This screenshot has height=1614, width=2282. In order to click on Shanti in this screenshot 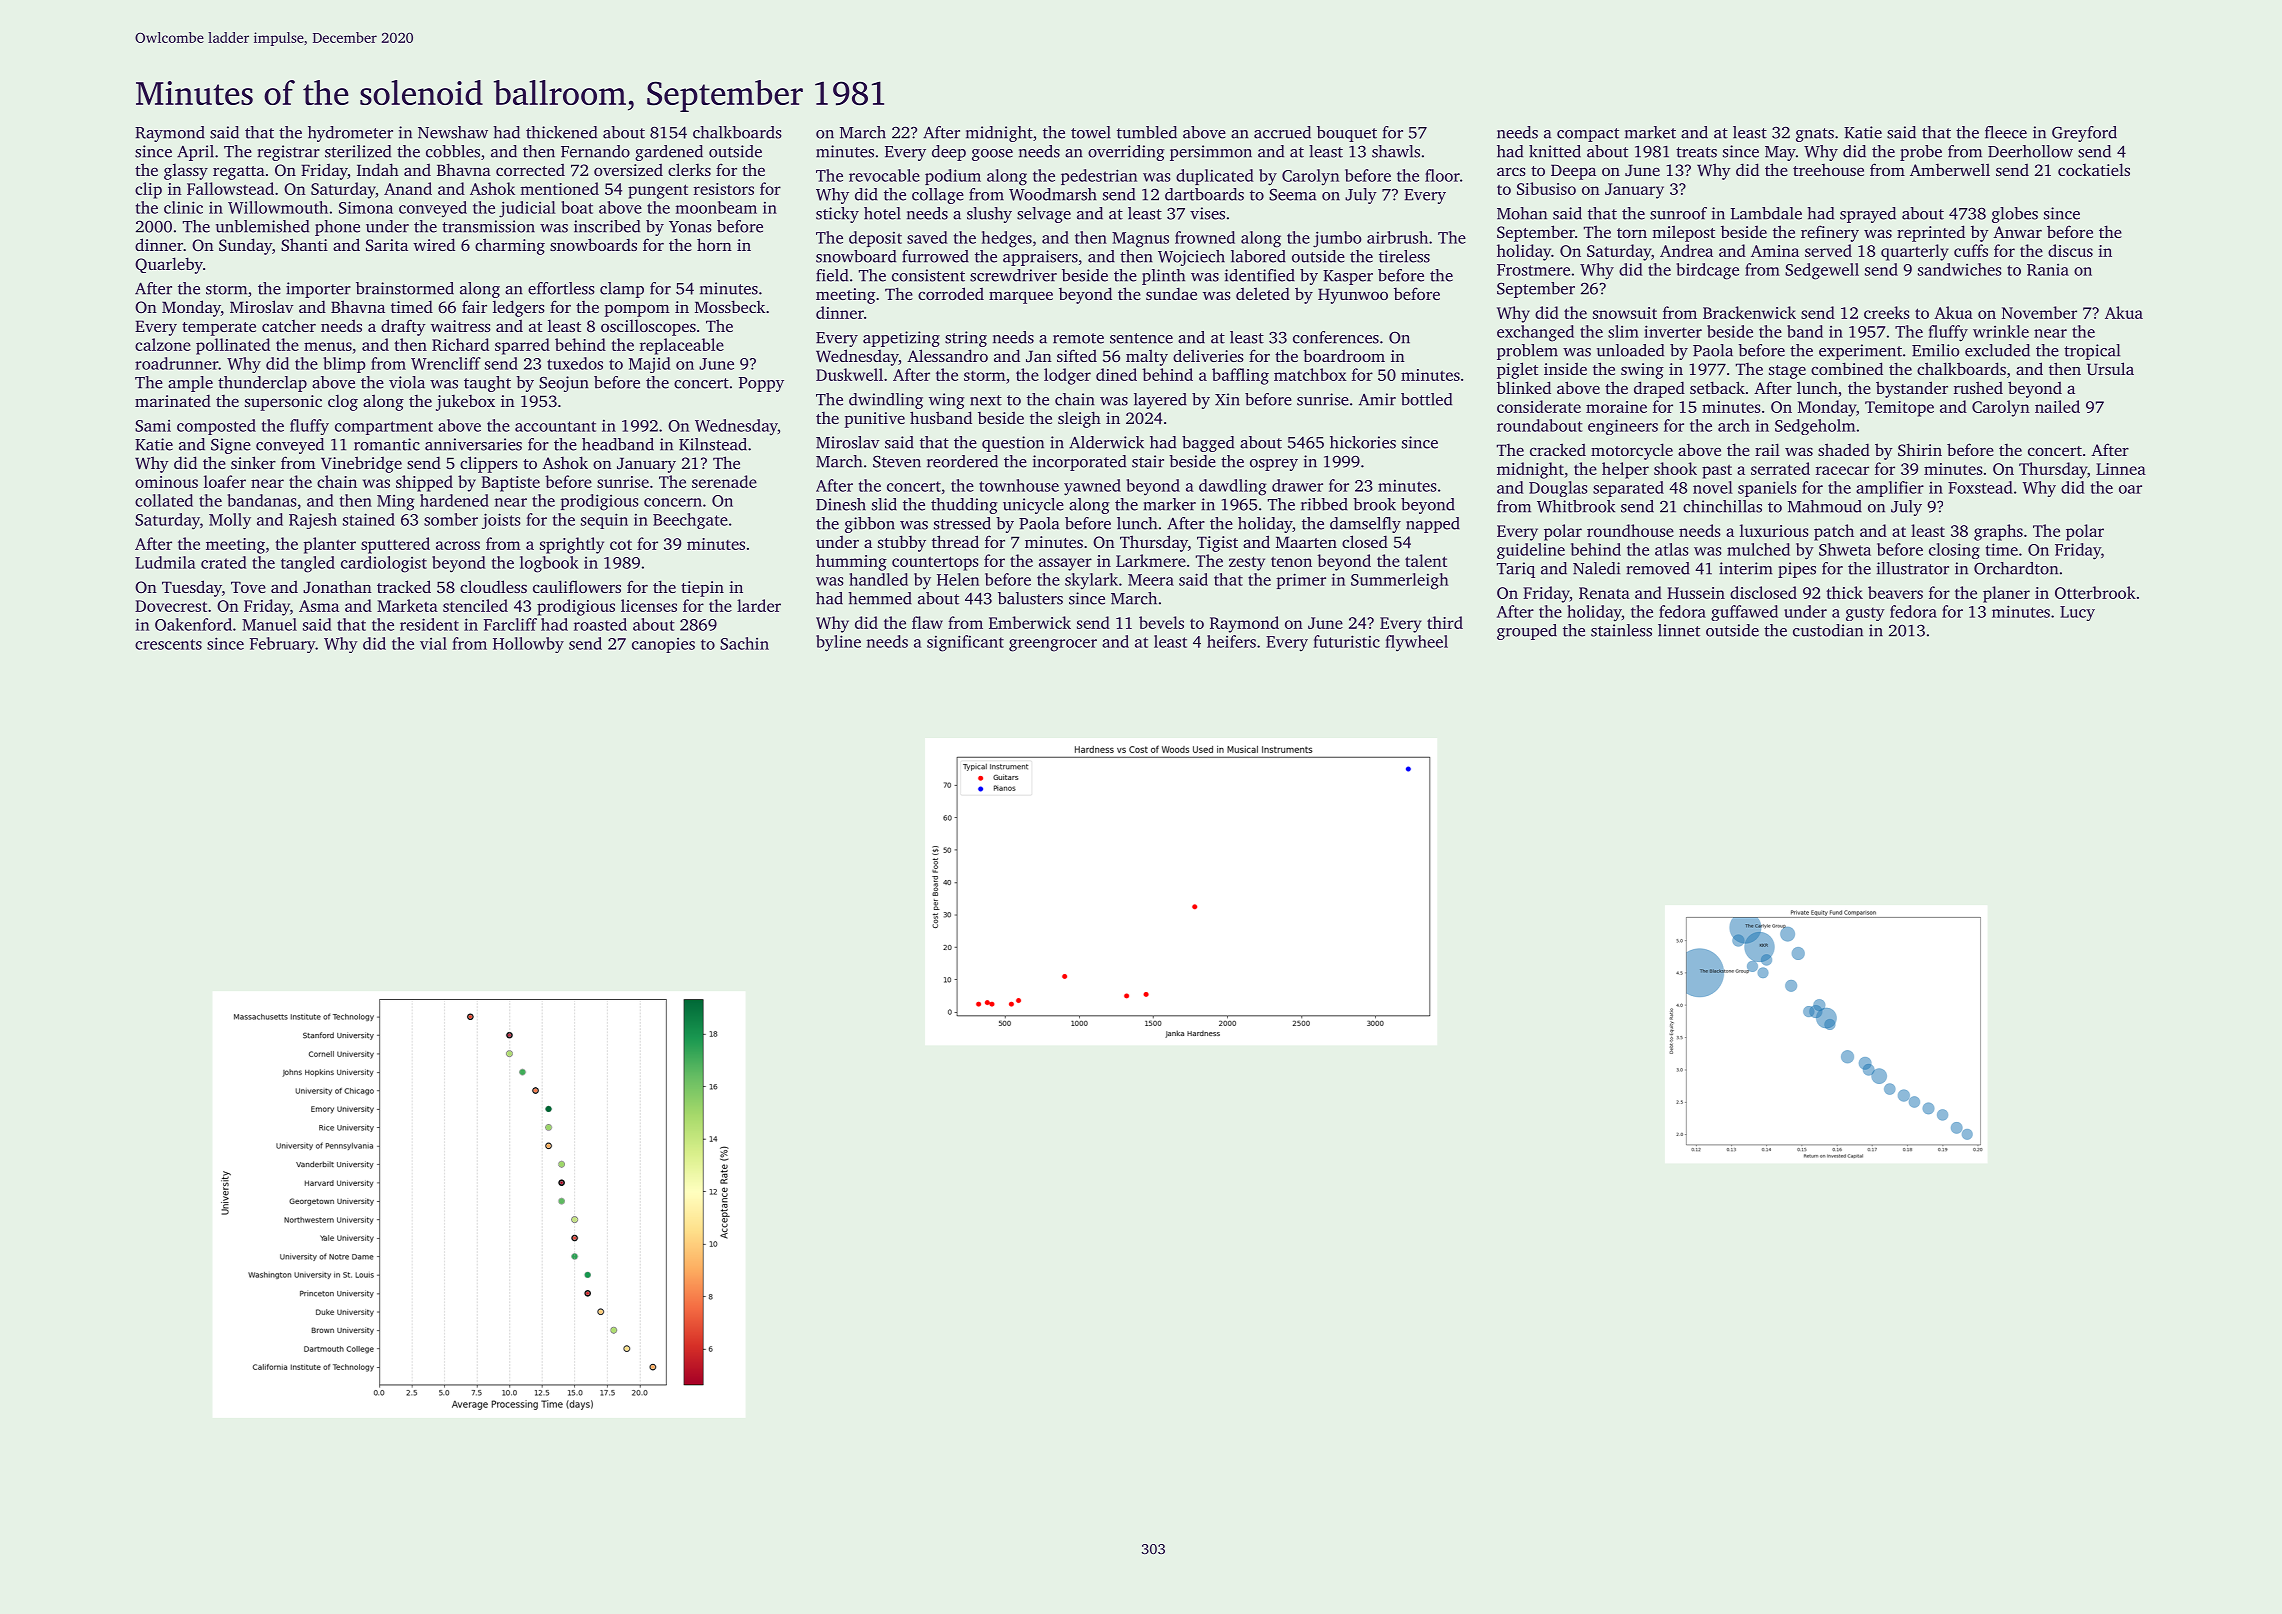, I will do `click(304, 244)`.
